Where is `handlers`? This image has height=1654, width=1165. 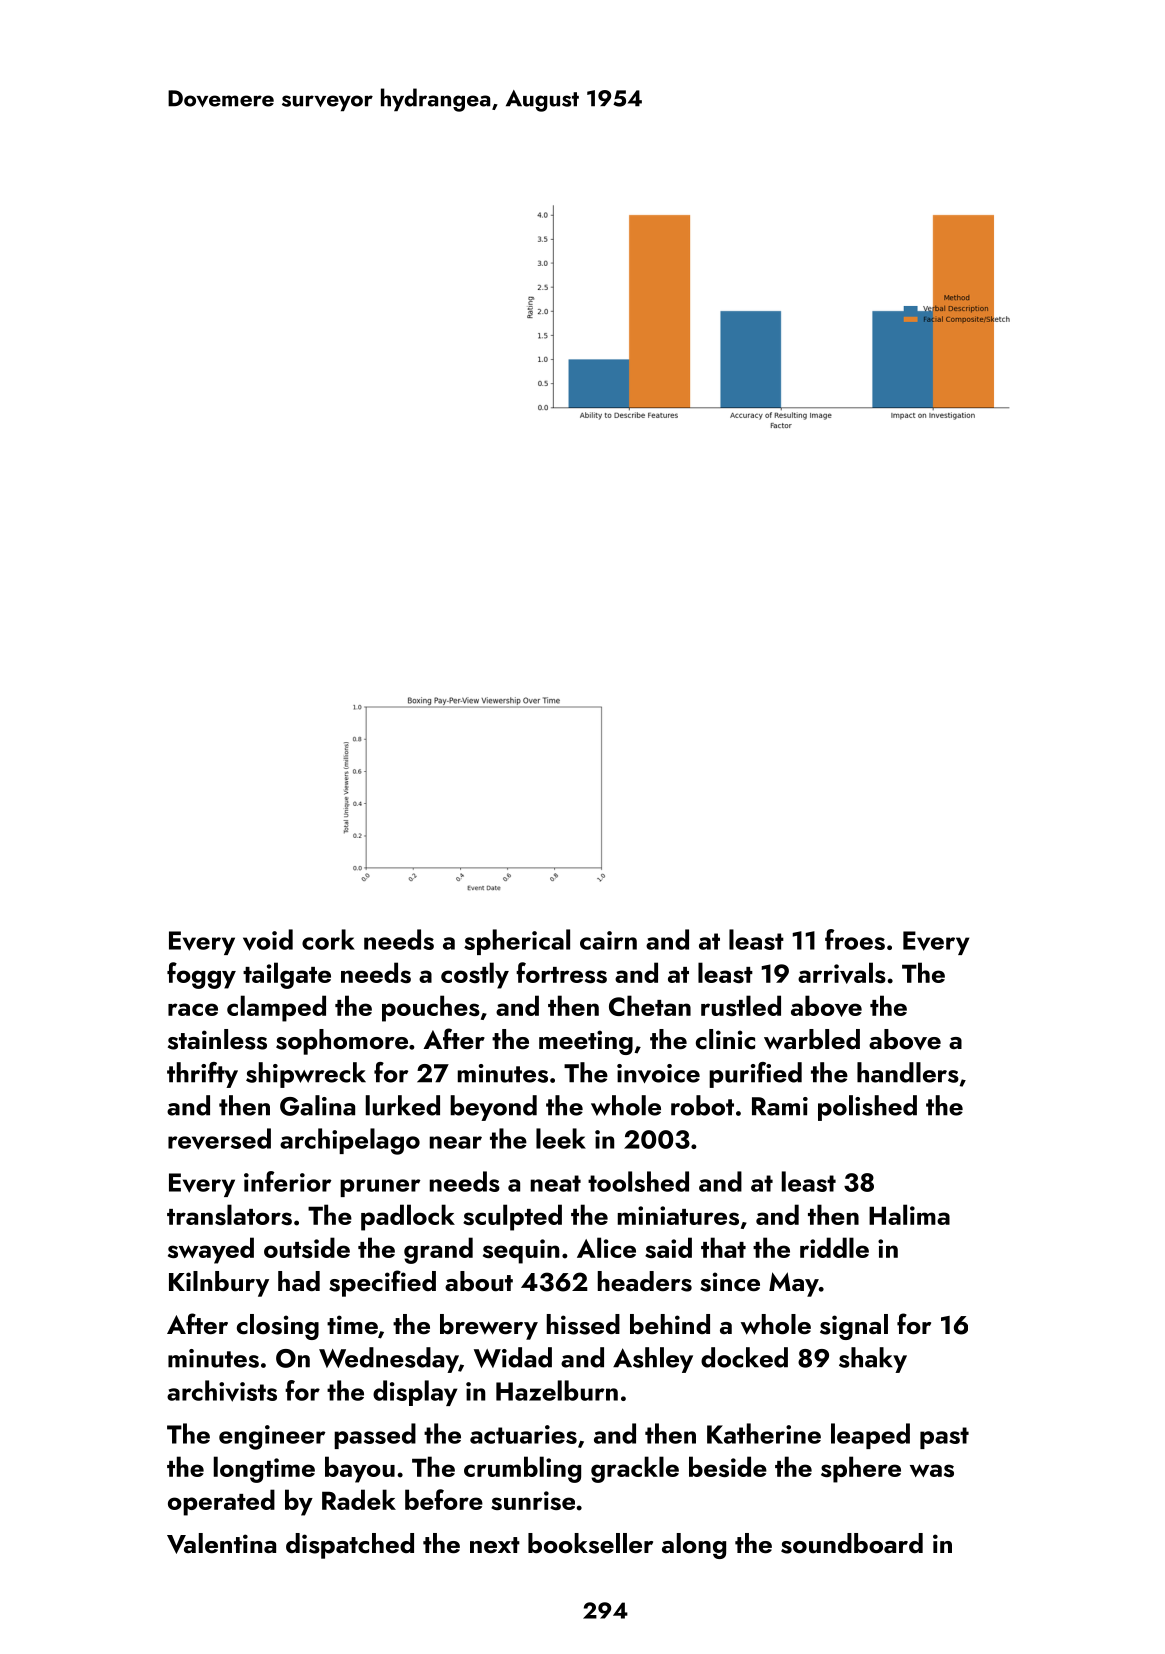 handlers is located at coordinates (908, 1072).
